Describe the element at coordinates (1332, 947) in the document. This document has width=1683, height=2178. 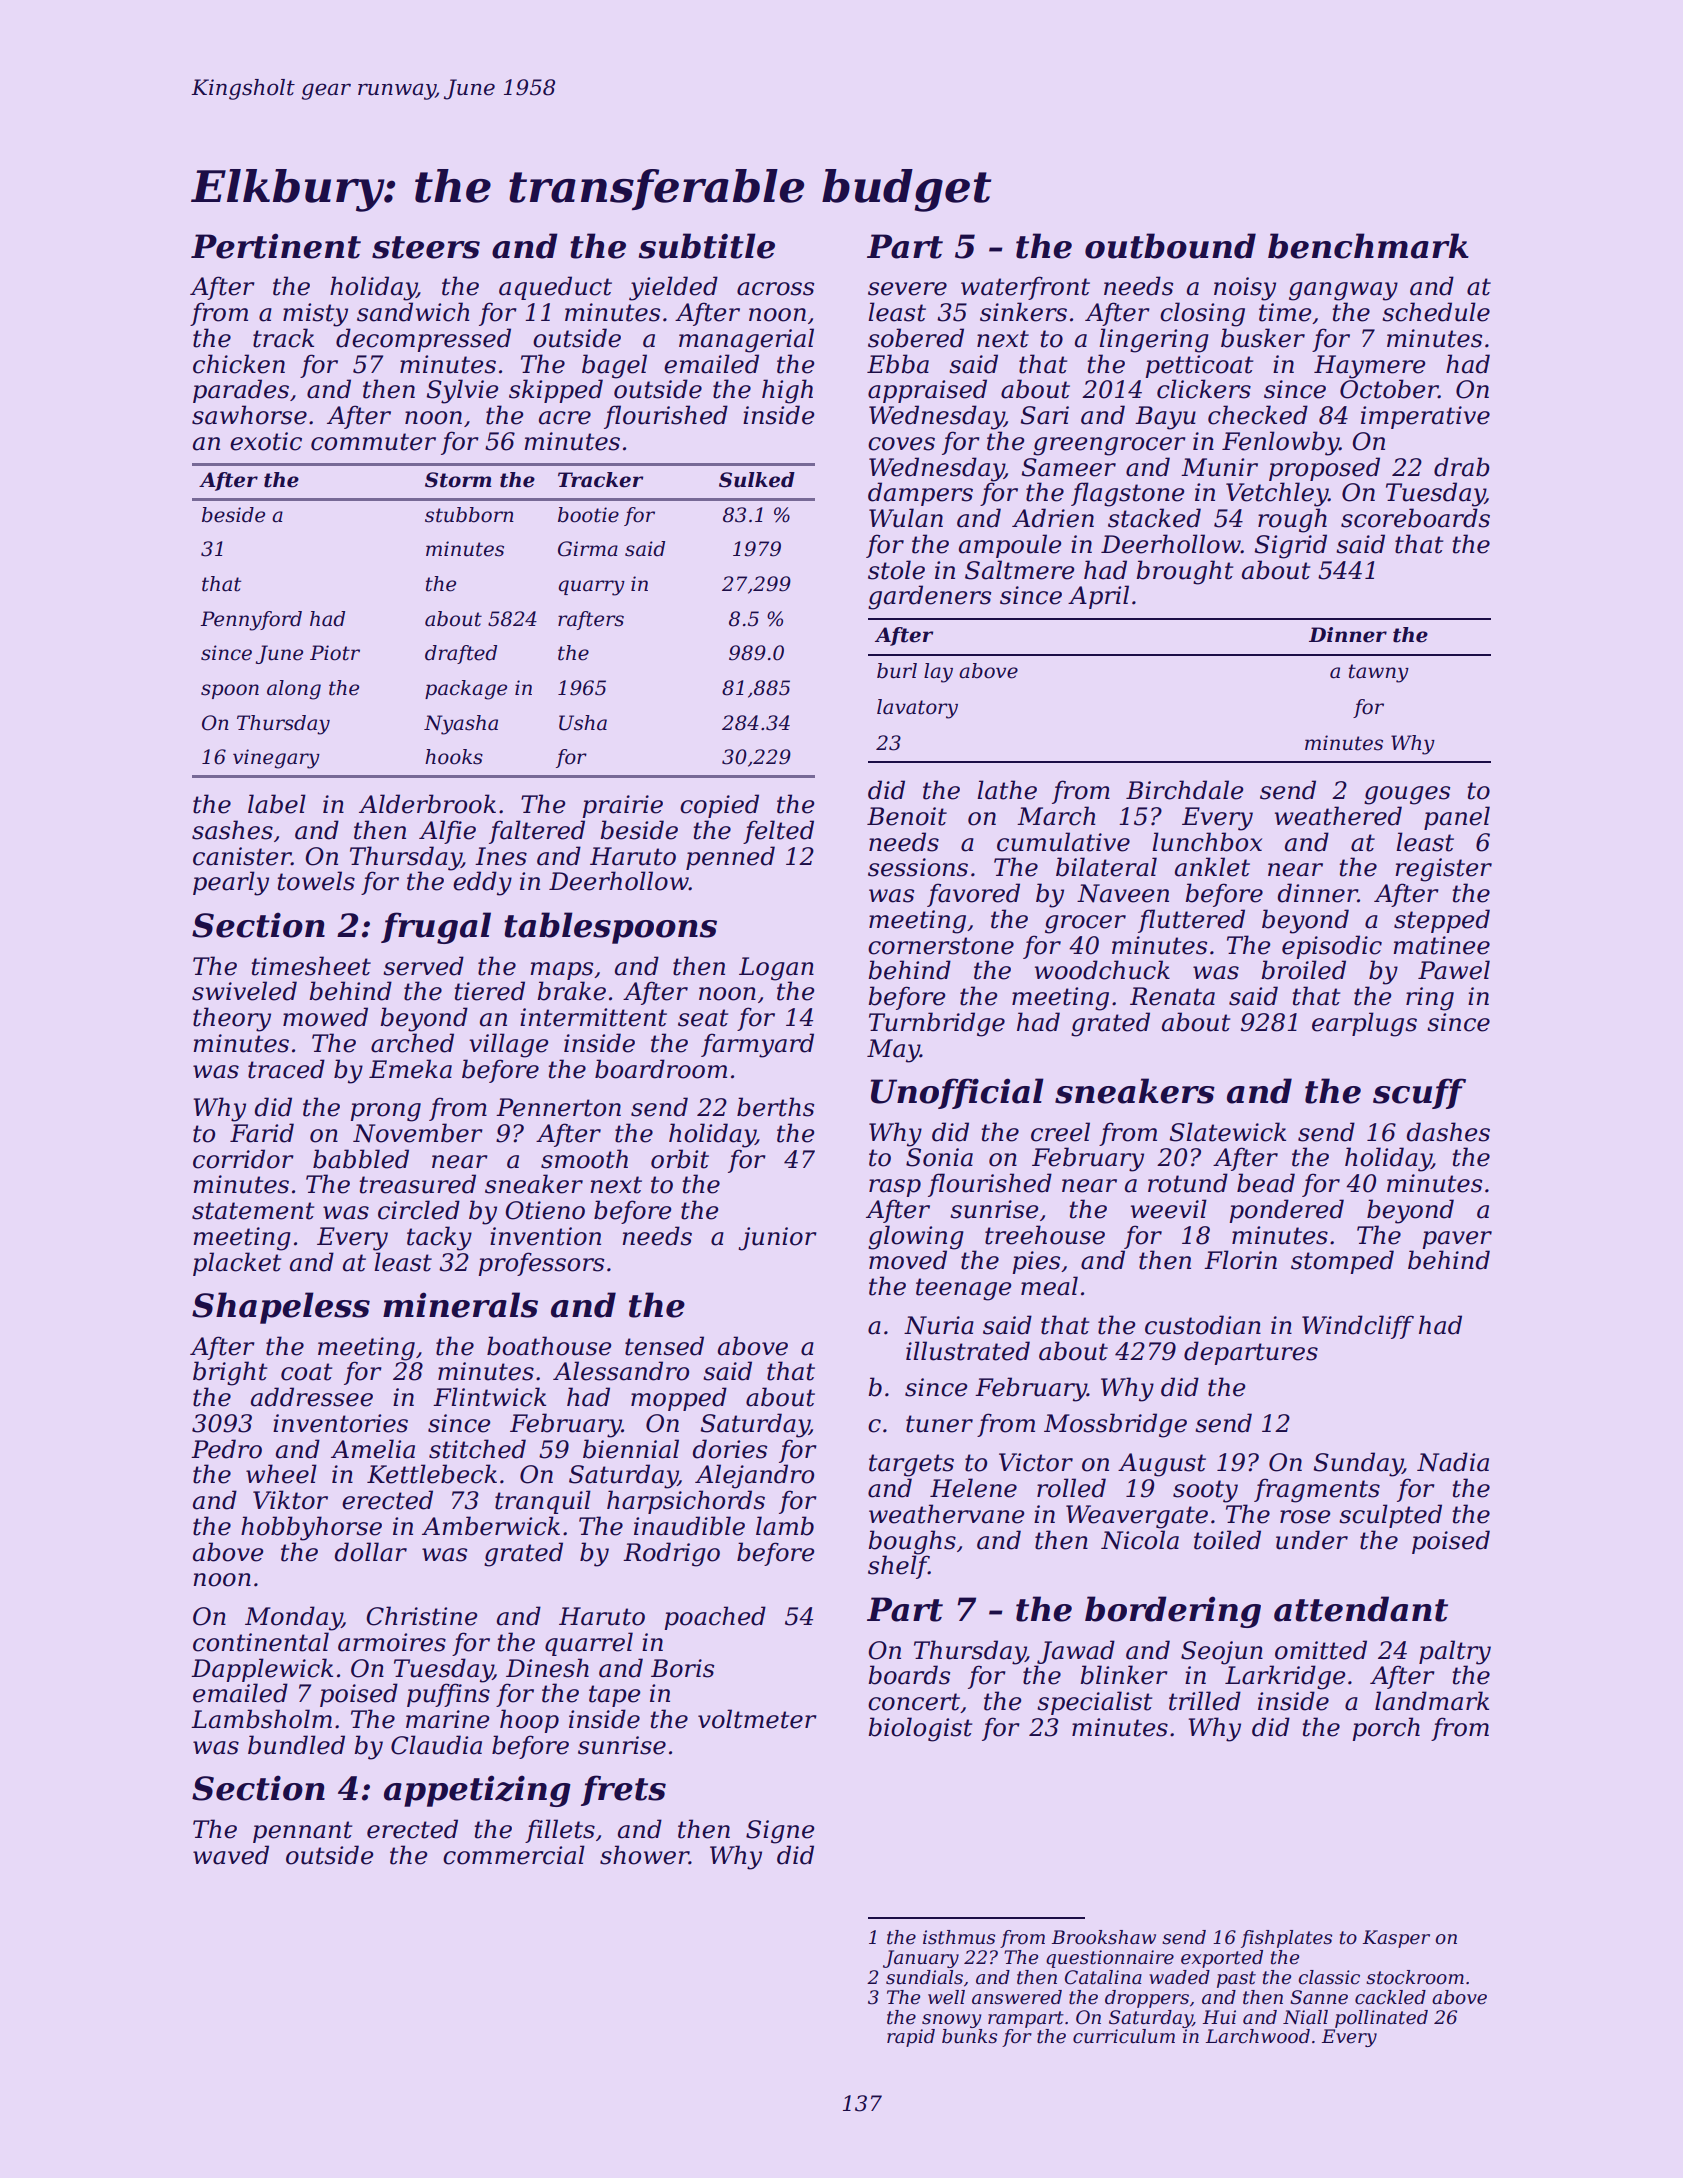
I see `episodic` at that location.
